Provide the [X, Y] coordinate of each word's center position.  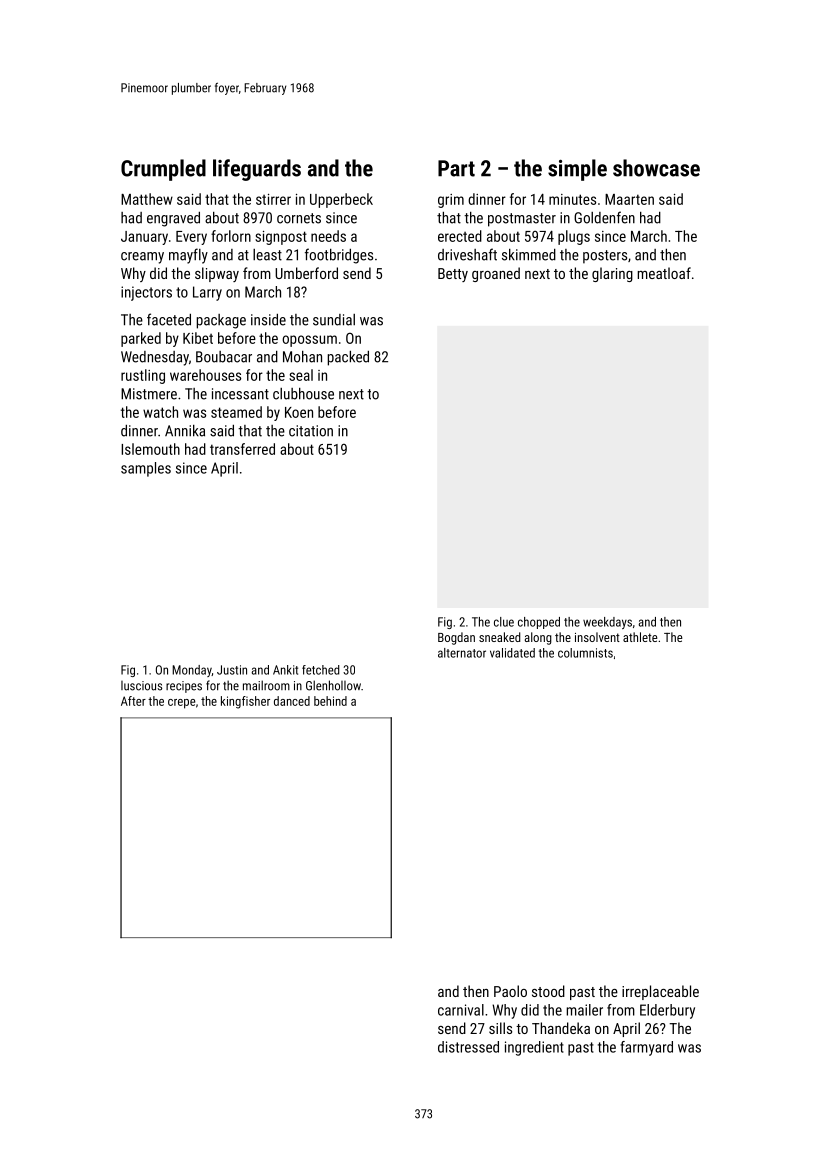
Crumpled [163, 170]
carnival [461, 1010]
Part [456, 168]
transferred [242, 449]
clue [504, 622]
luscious [141, 686]
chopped [539, 623]
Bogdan [456, 638]
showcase [656, 168]
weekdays [607, 623]
